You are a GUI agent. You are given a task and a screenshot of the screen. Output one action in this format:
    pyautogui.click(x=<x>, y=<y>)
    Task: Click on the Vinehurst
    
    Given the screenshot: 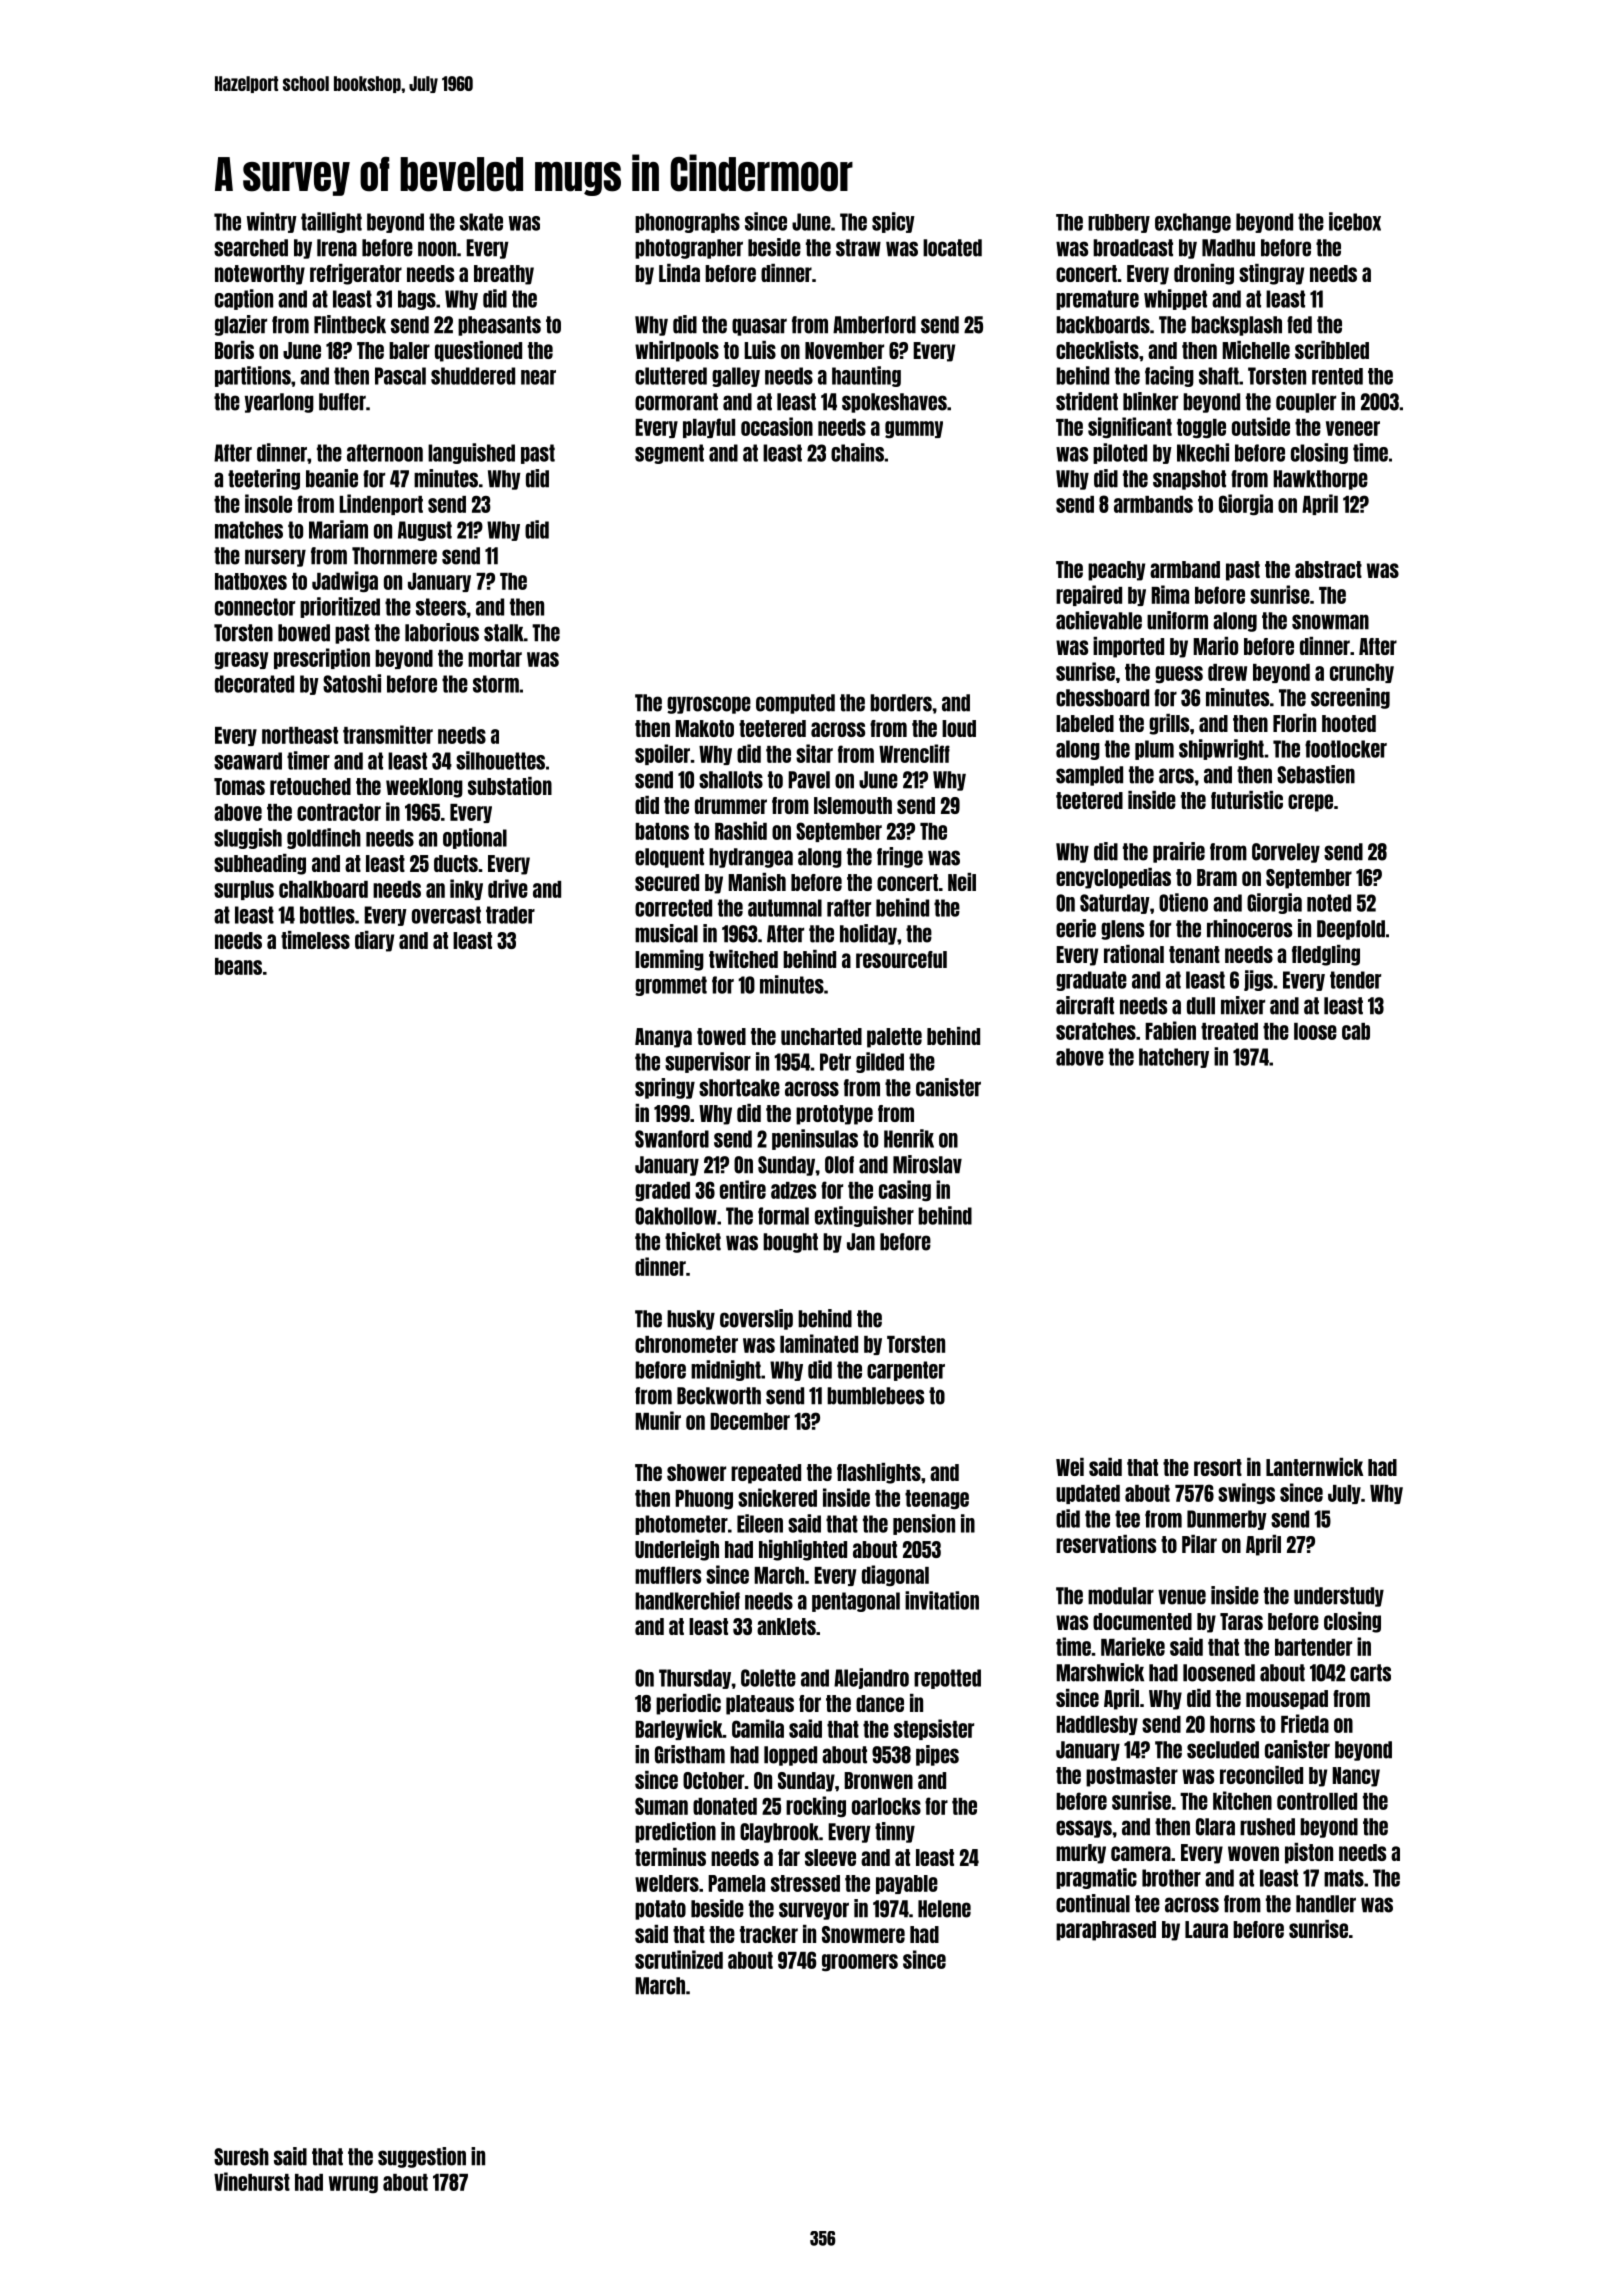 What is the action you would take?
    pyautogui.click(x=252, y=2181)
